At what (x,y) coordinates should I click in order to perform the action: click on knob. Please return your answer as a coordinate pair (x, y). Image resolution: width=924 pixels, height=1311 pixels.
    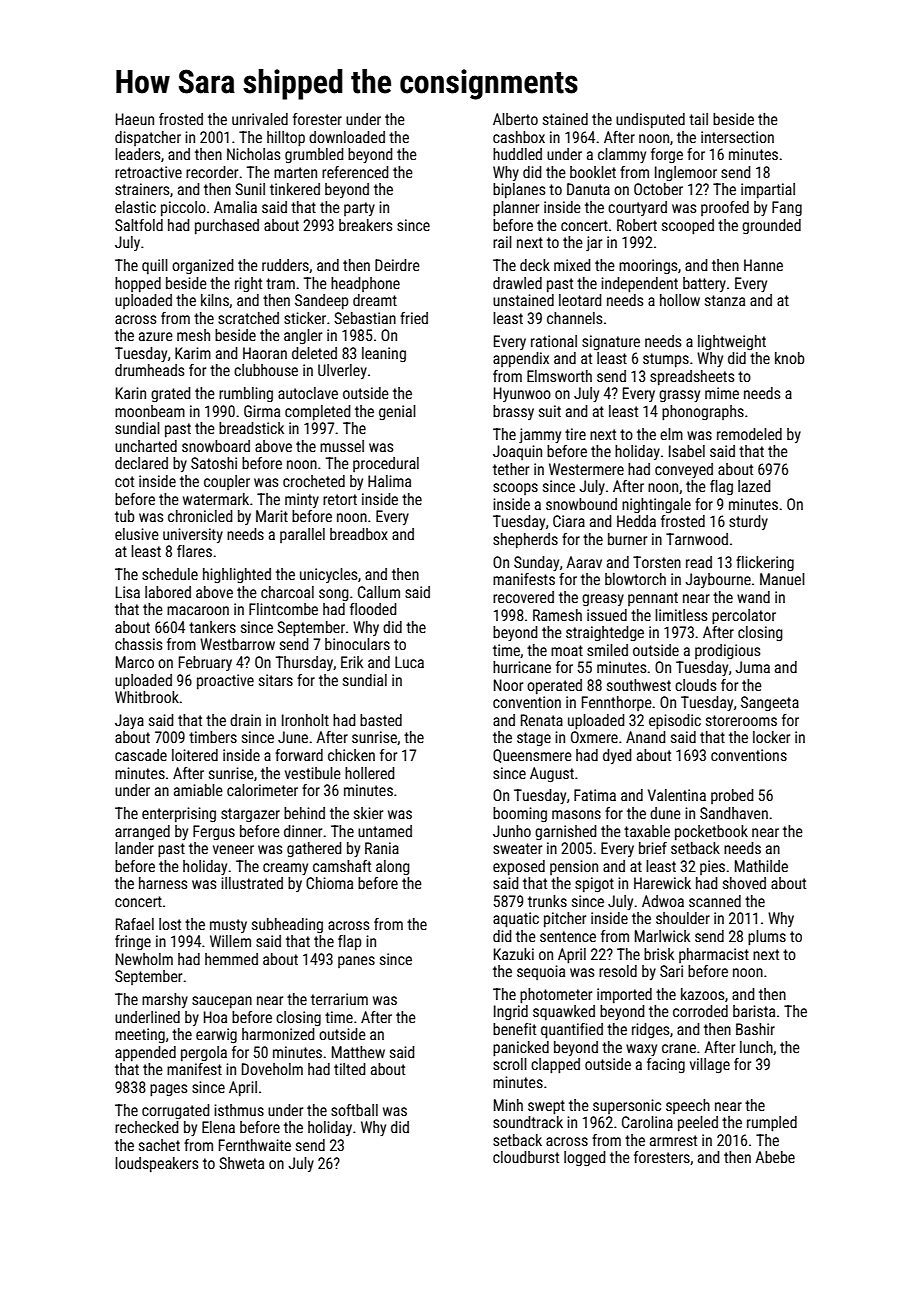
    Looking at the image, I should click on (790, 358).
